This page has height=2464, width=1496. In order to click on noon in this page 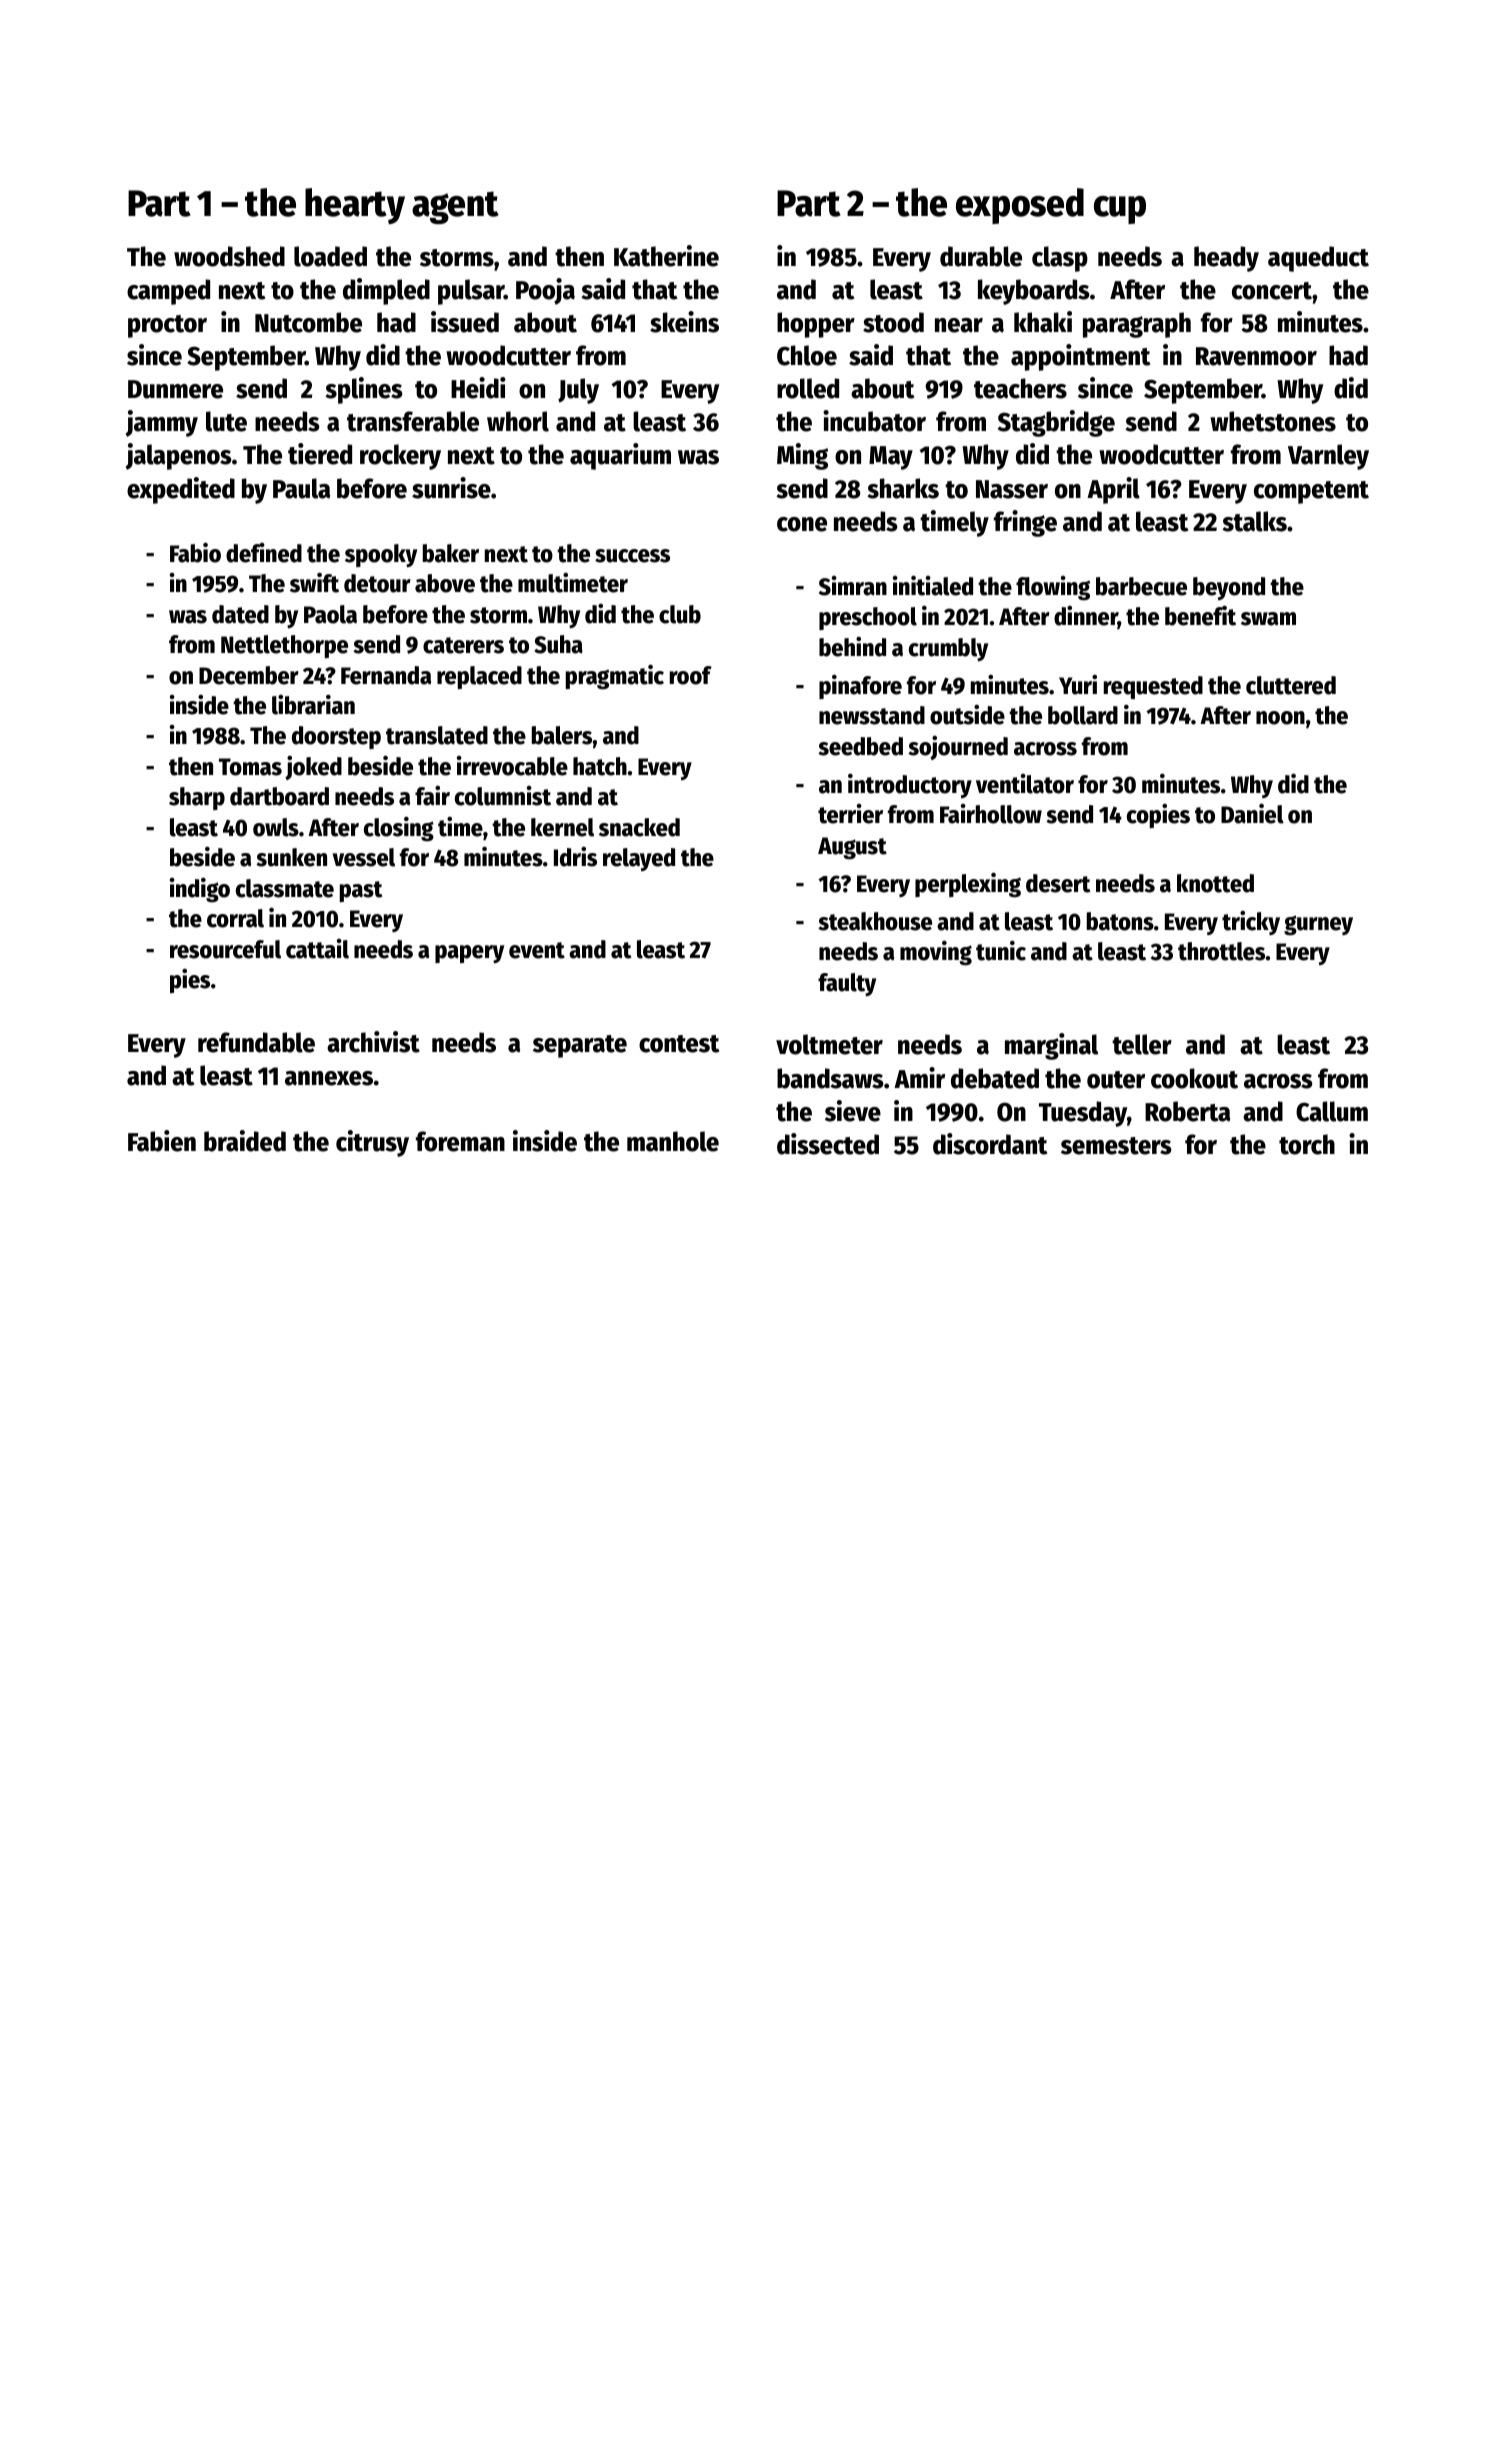, I will do `click(1280, 718)`.
